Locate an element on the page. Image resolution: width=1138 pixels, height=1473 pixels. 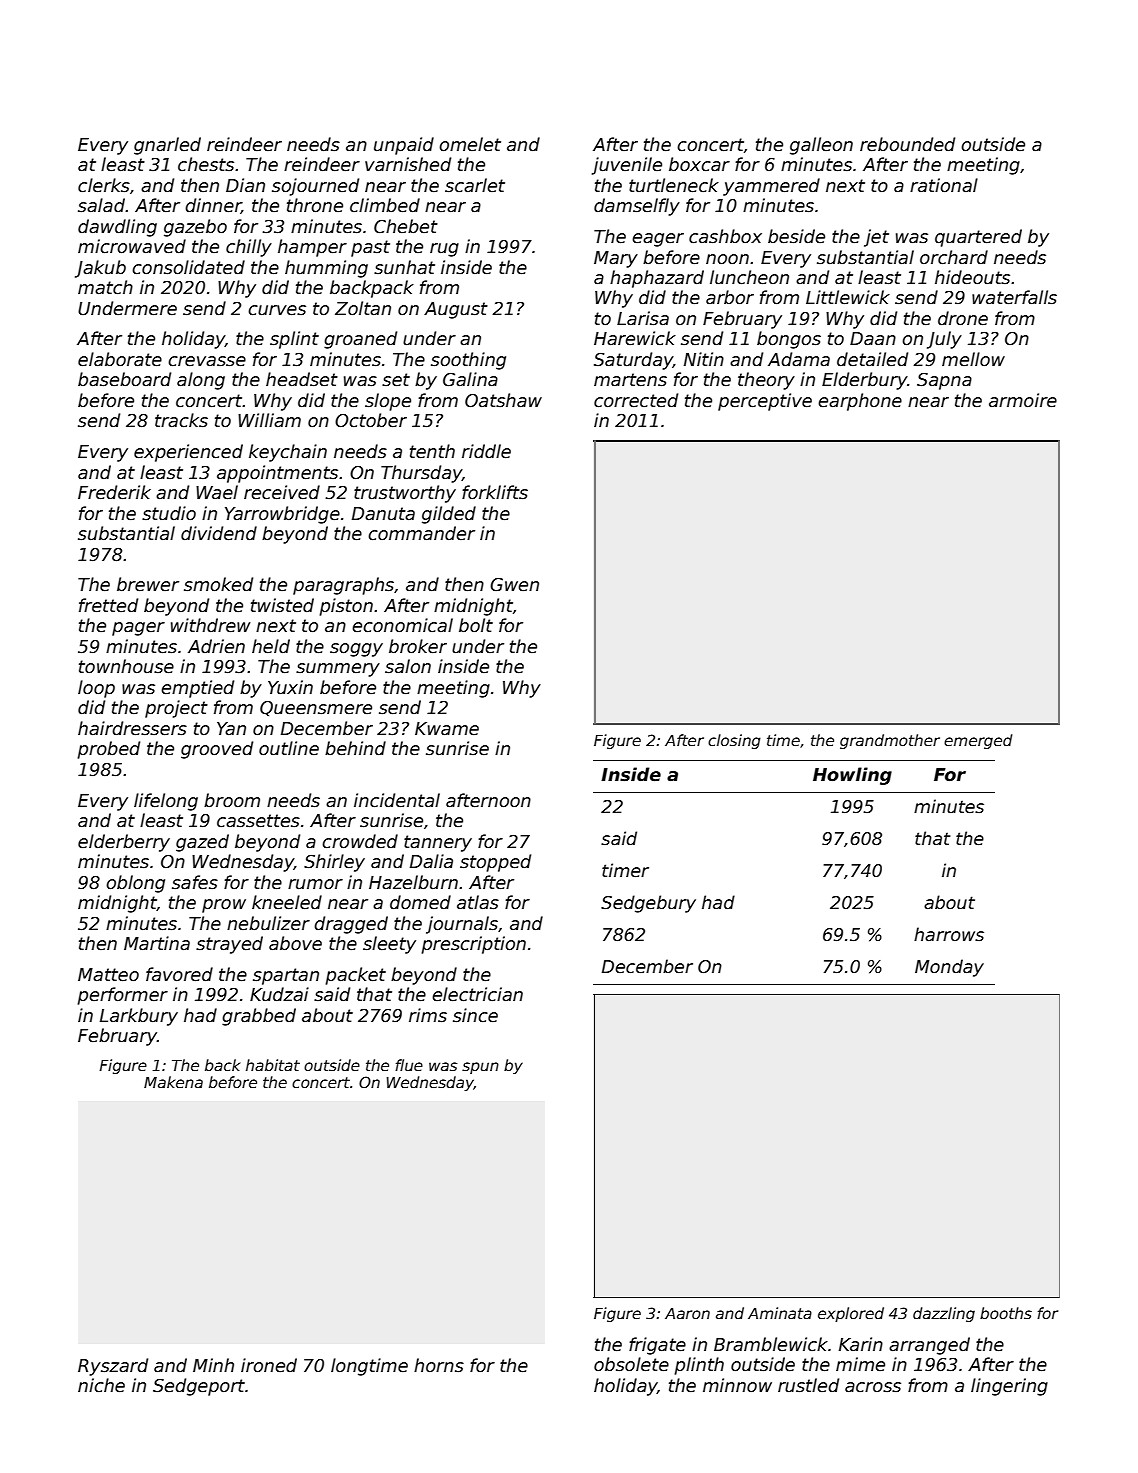
Monday is located at coordinates (949, 968).
